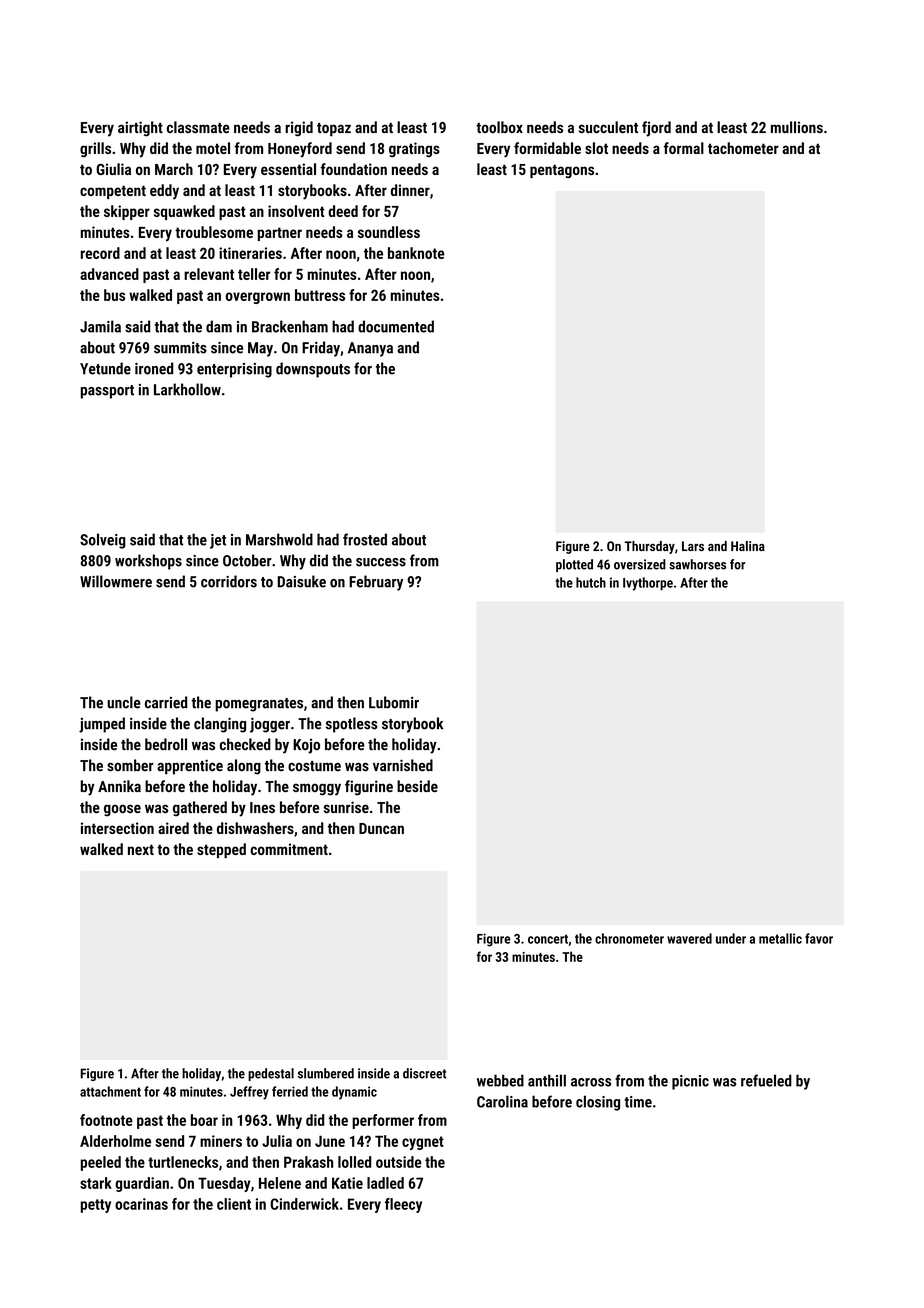  What do you see at coordinates (381, 562) in the document?
I see `success` at bounding box center [381, 562].
